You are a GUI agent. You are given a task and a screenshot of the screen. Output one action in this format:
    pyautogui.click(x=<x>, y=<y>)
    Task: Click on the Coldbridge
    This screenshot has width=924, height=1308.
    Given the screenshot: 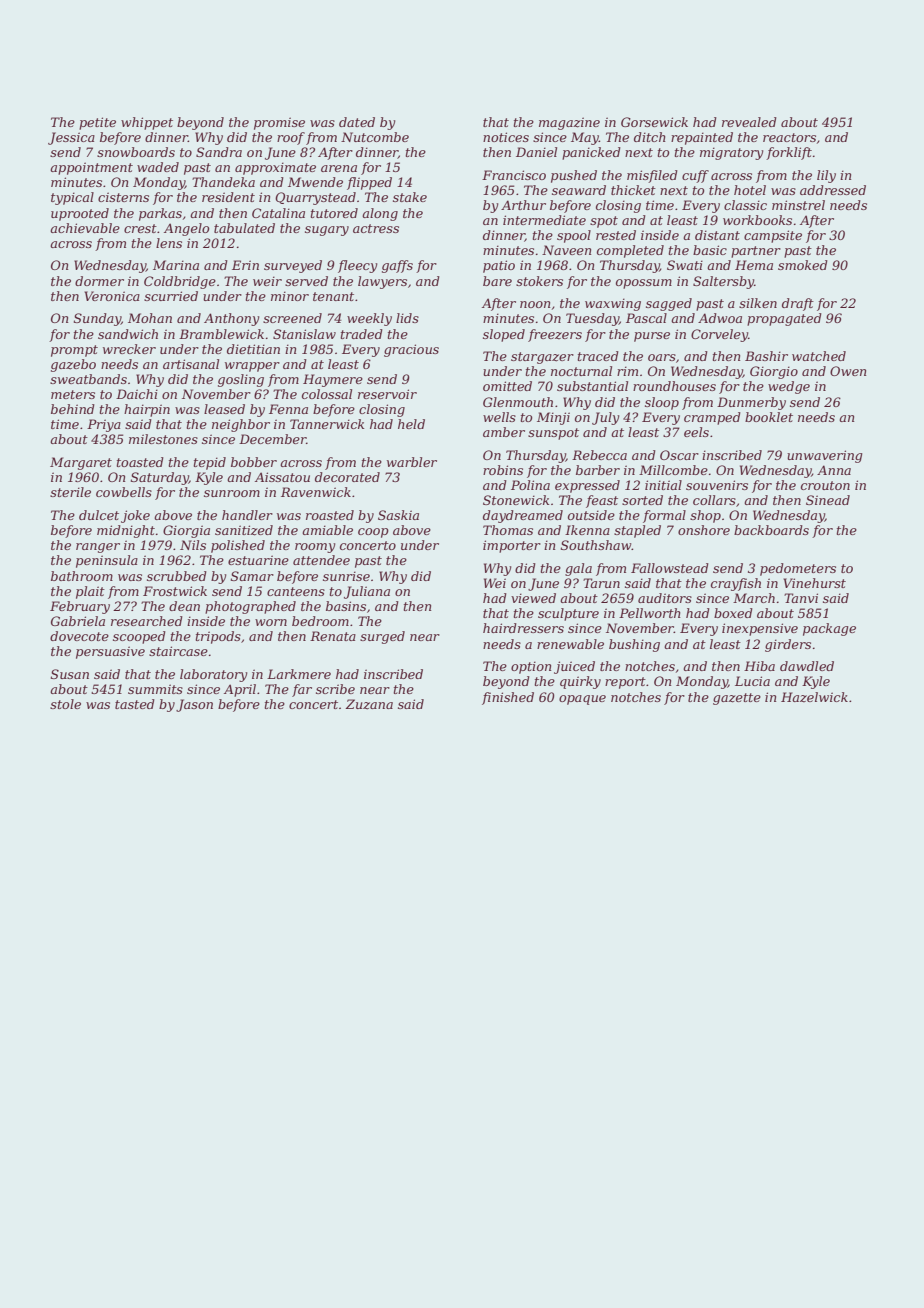 What is the action you would take?
    pyautogui.click(x=180, y=282)
